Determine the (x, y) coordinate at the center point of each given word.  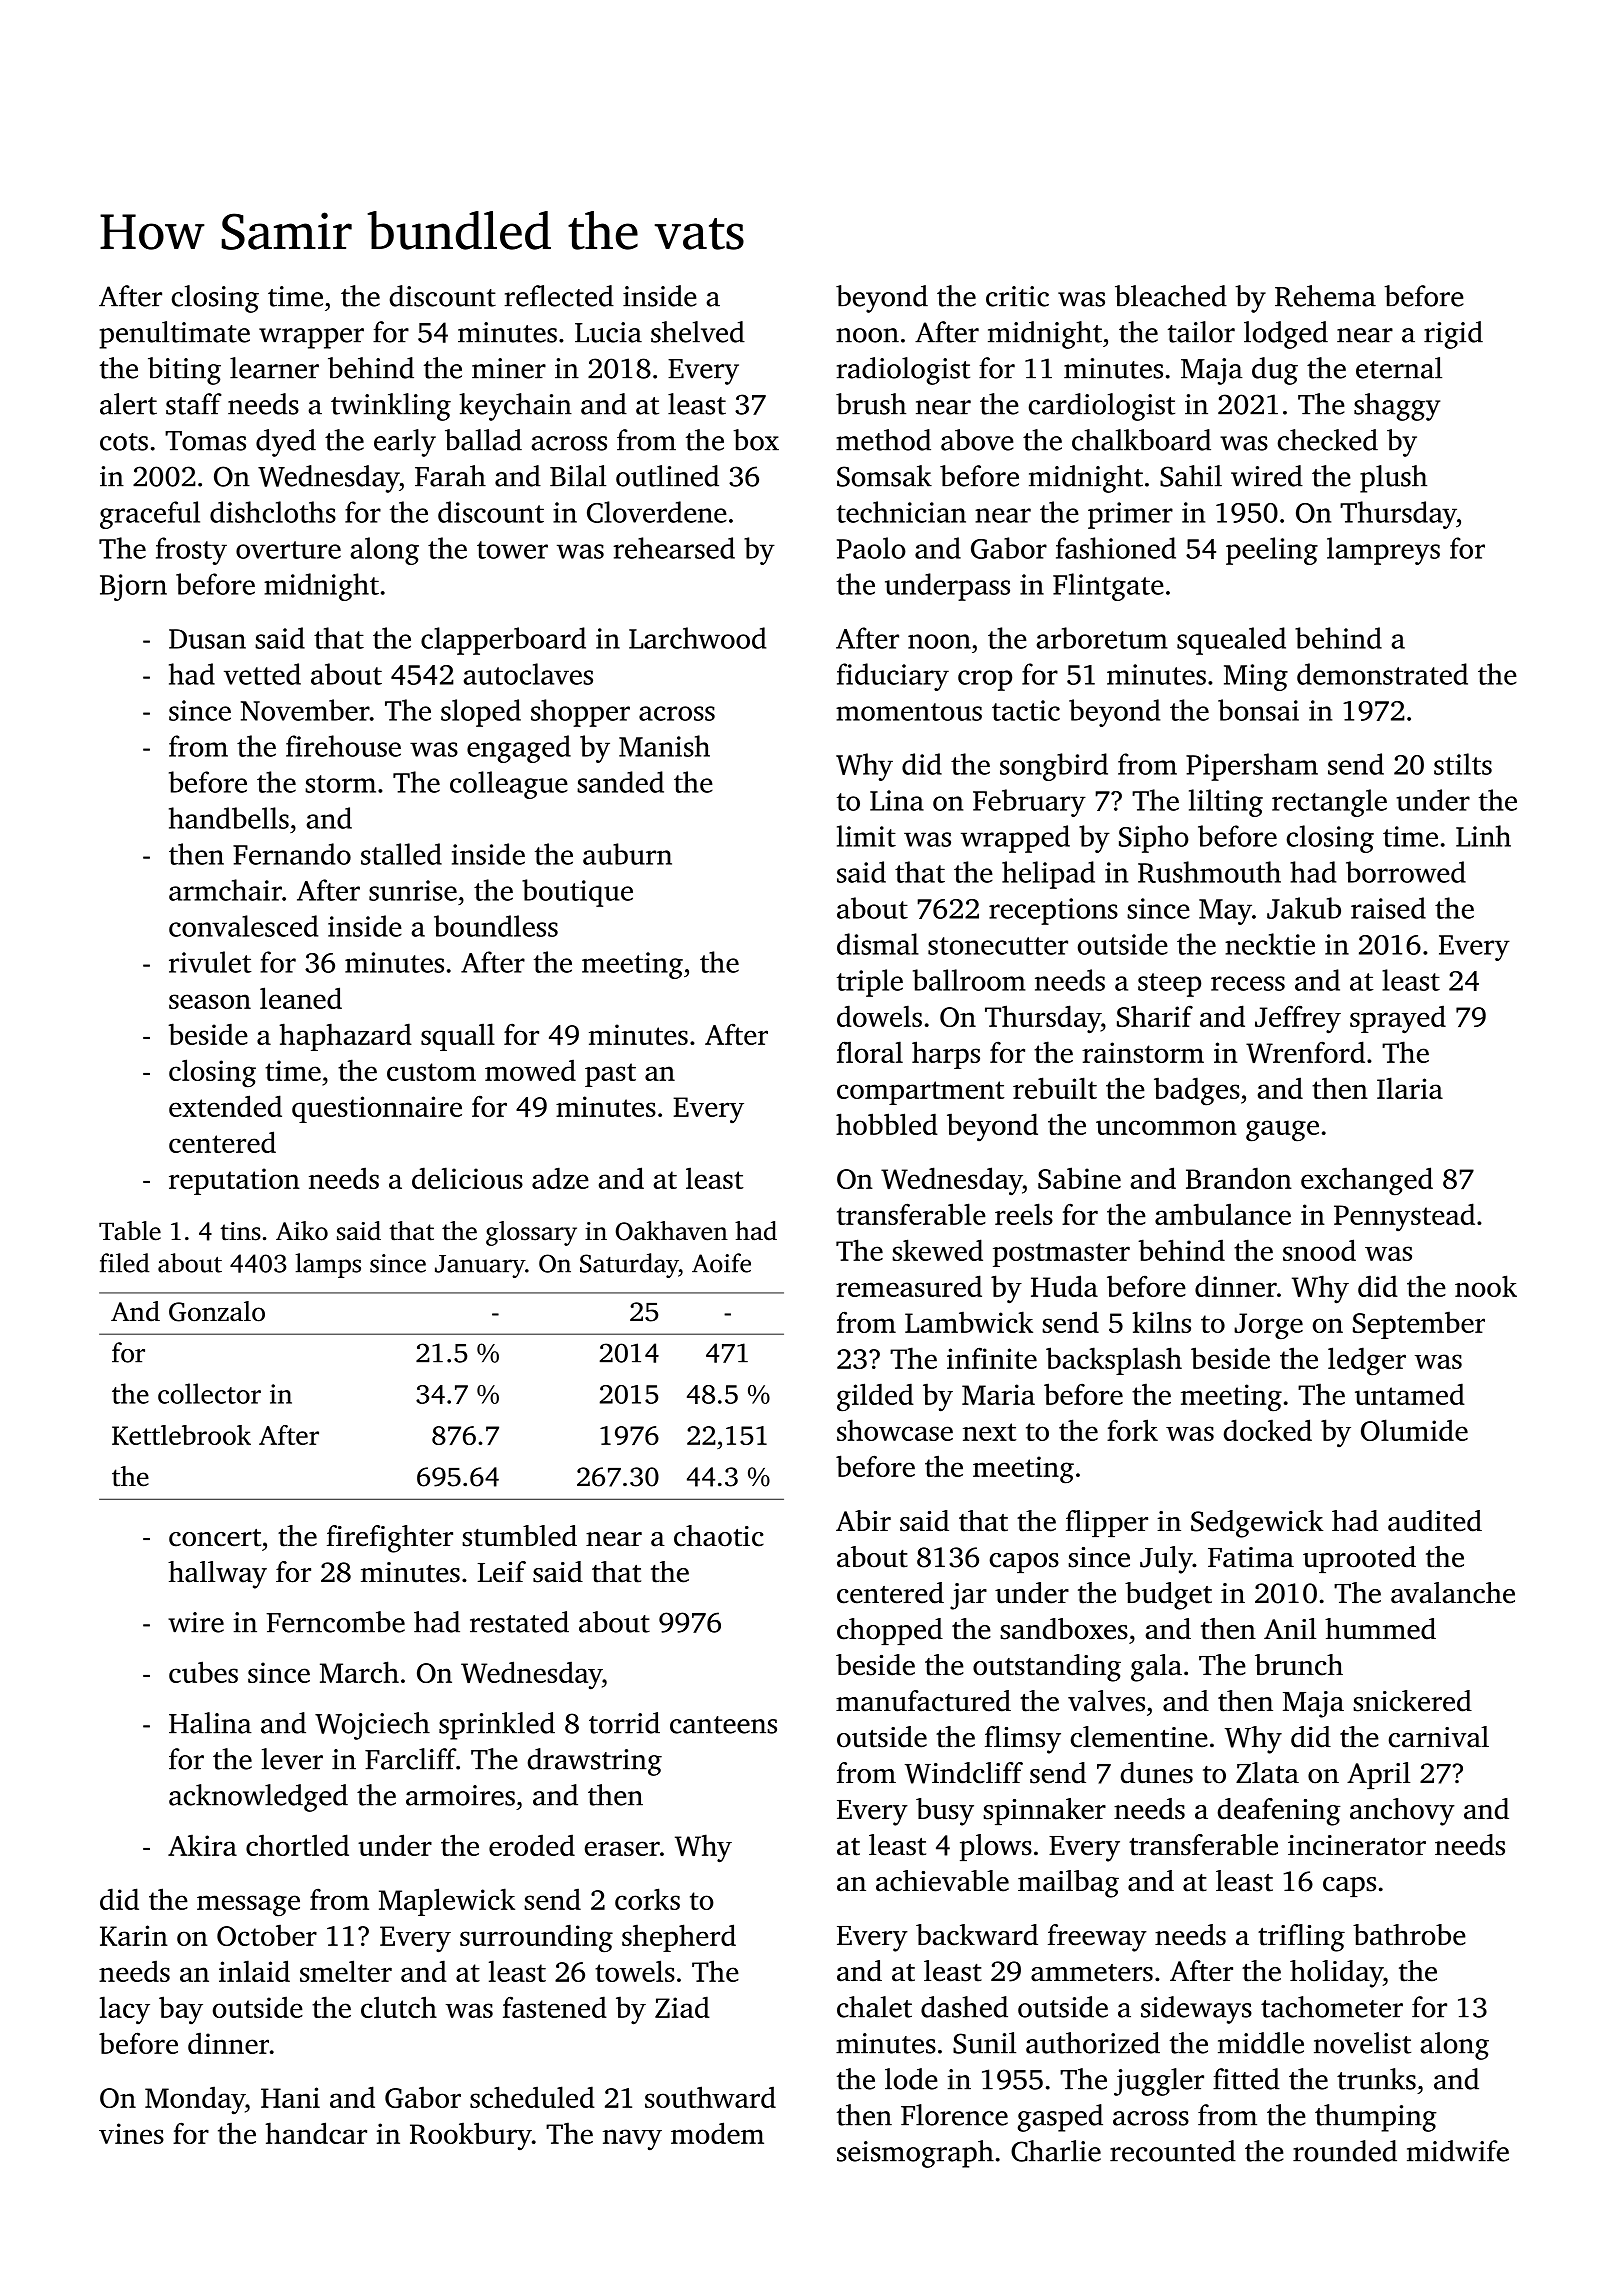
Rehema (1325, 296)
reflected (559, 296)
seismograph (915, 2154)
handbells (229, 818)
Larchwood (697, 638)
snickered (1412, 1701)
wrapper (311, 338)
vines (131, 2133)
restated (519, 1622)
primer (1130, 515)
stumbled (519, 1536)
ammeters (1092, 1973)
